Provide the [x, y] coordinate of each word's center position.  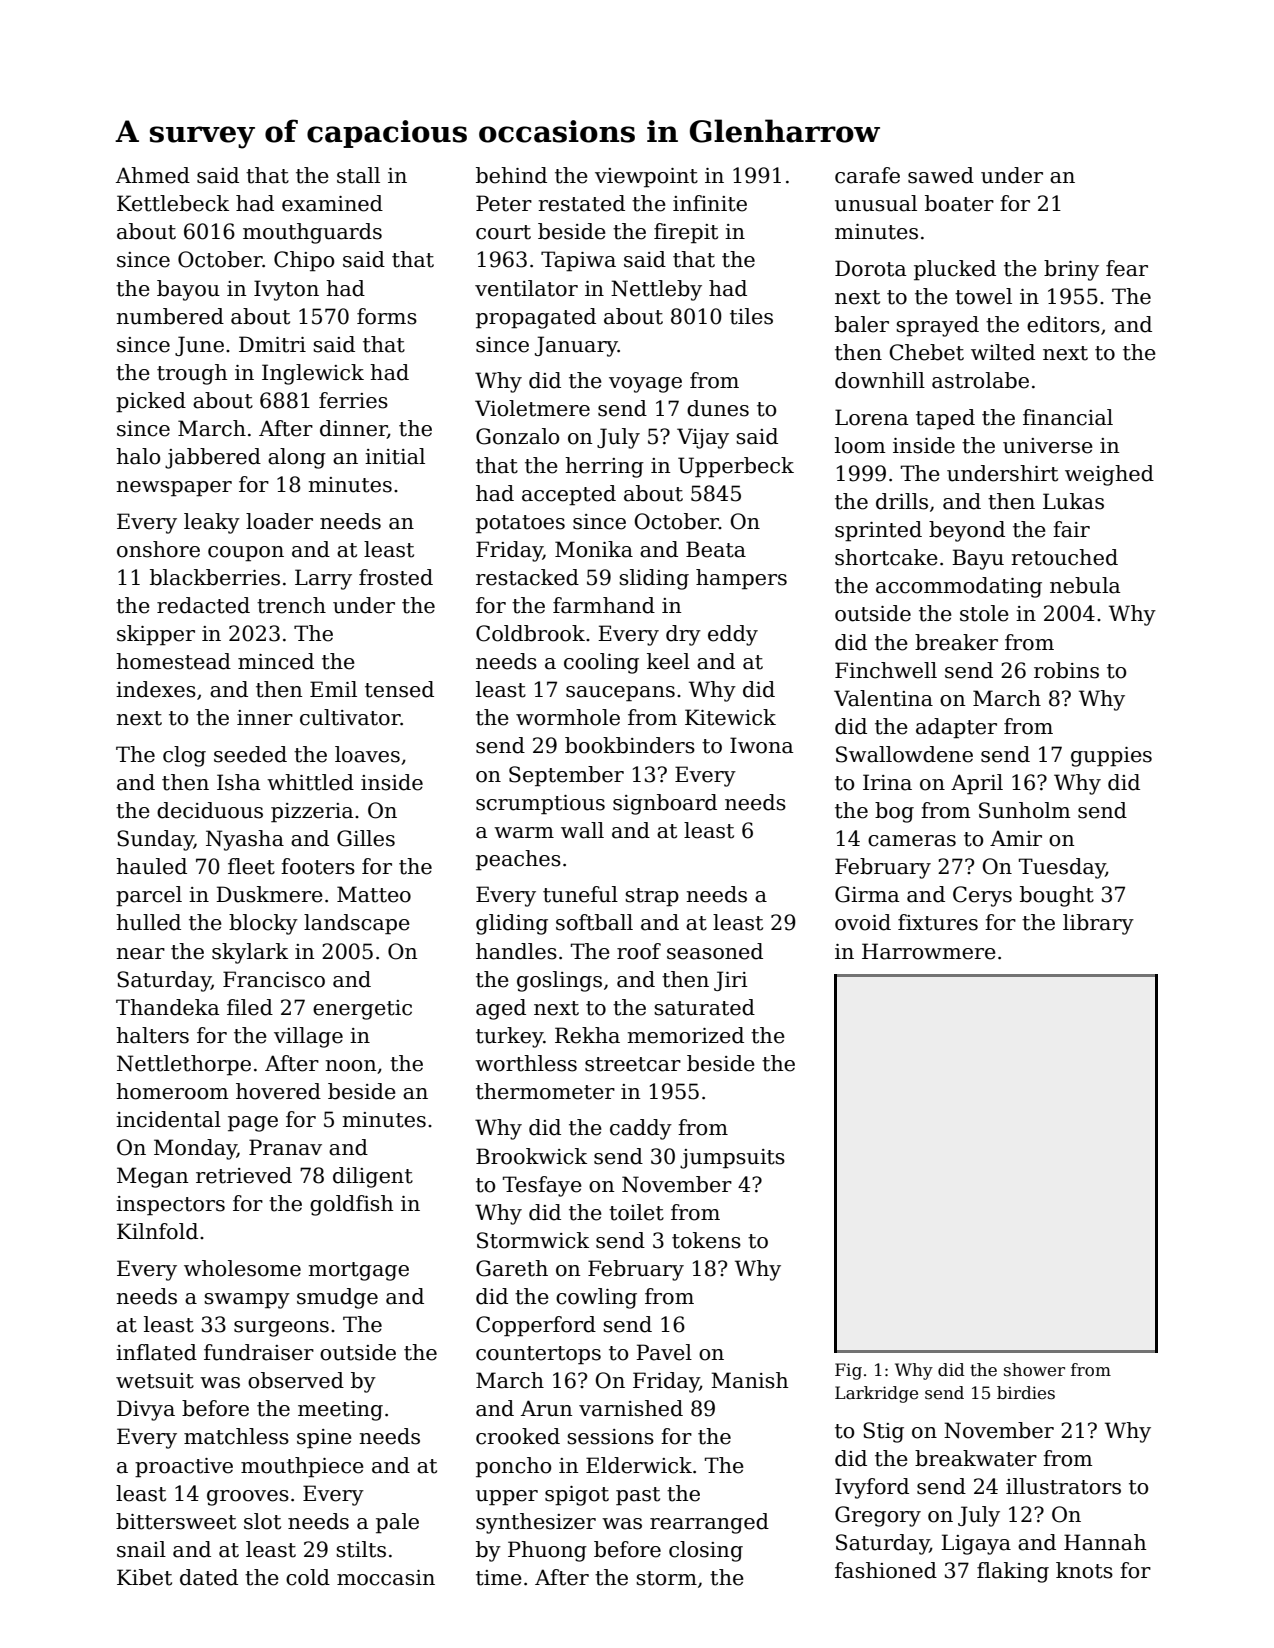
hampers [741, 579]
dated [209, 1577]
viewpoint [646, 178]
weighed [1109, 475]
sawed [941, 175]
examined [332, 203]
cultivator [350, 717]
